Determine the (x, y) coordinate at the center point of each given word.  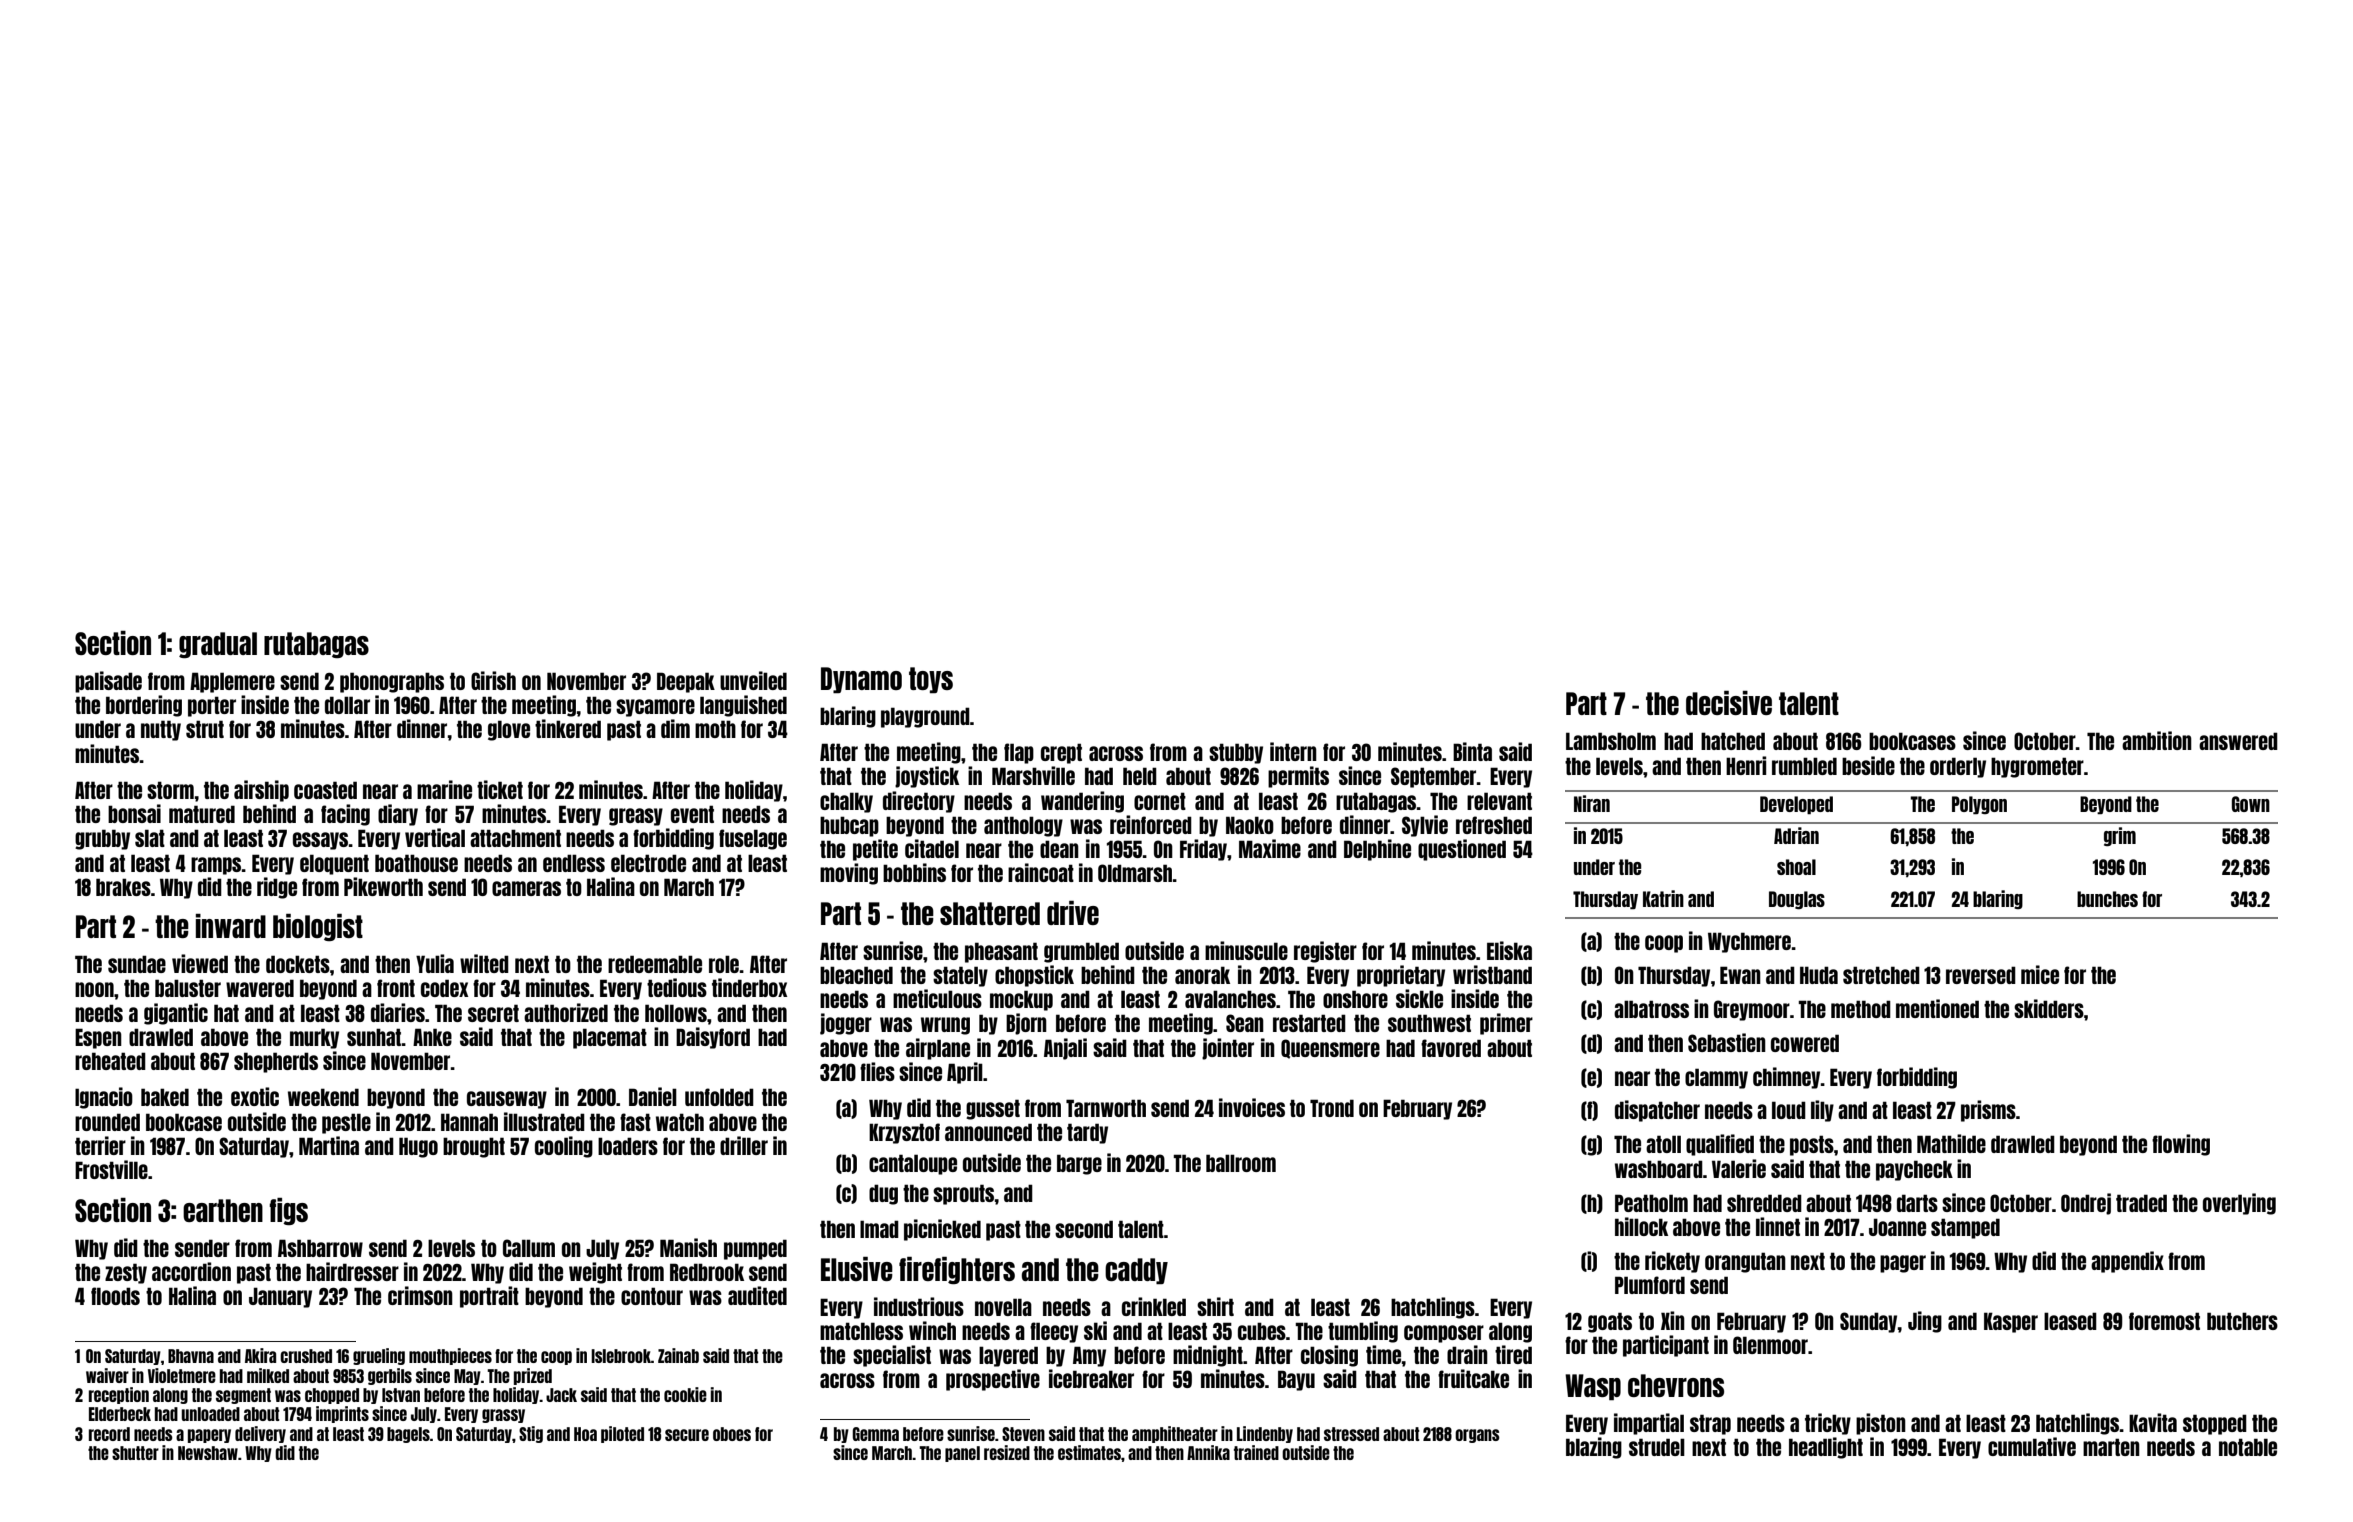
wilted (484, 963)
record (109, 1434)
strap (1710, 1424)
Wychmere (1749, 942)
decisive (1729, 703)
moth (715, 729)
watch (680, 1122)
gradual (218, 645)
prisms (1988, 1111)
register (1325, 952)
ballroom (1241, 1163)
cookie (685, 1394)
